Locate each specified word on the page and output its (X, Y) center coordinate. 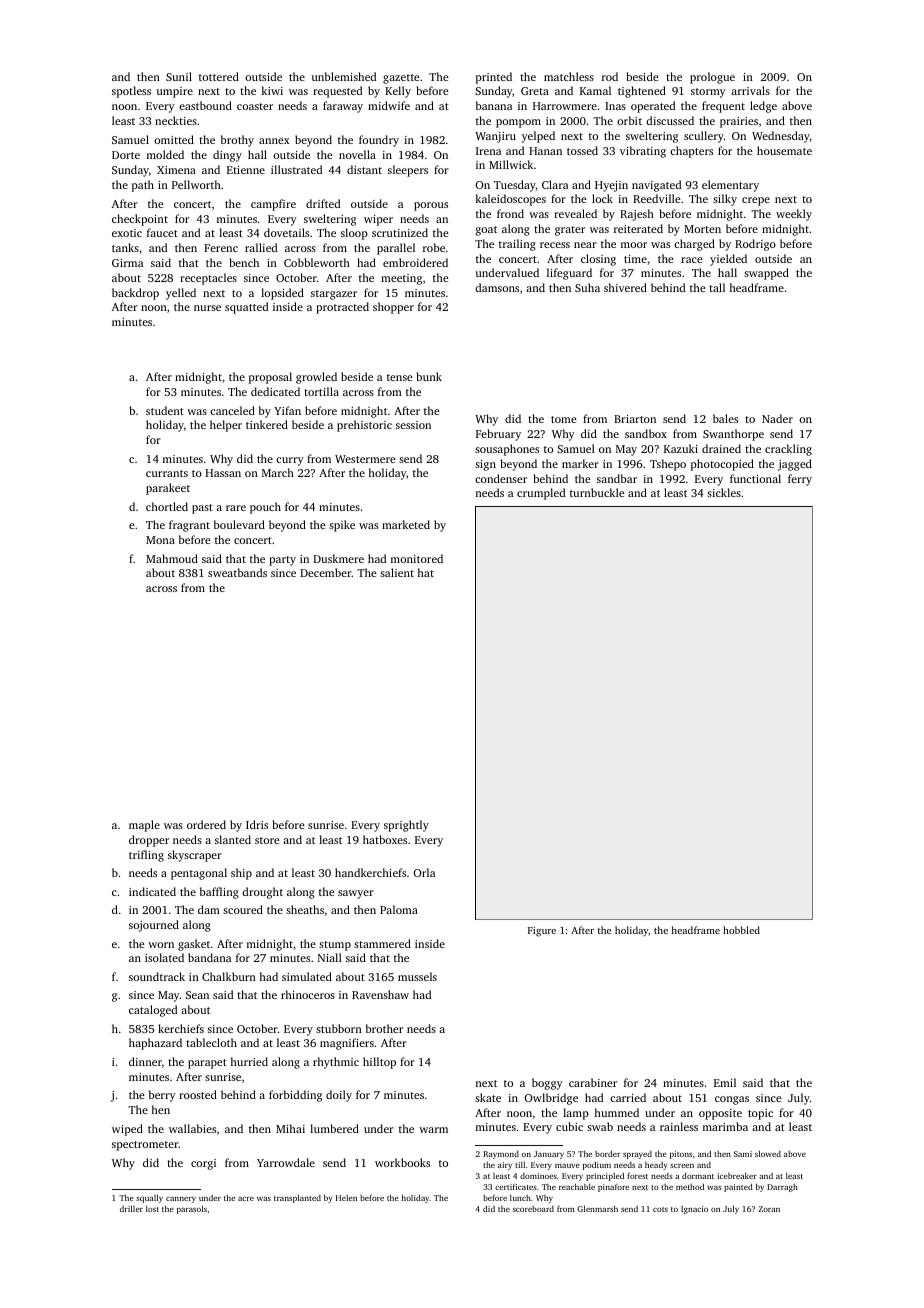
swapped (766, 274)
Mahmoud (172, 558)
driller (131, 1208)
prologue (712, 78)
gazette (401, 79)
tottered (219, 76)
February (498, 435)
